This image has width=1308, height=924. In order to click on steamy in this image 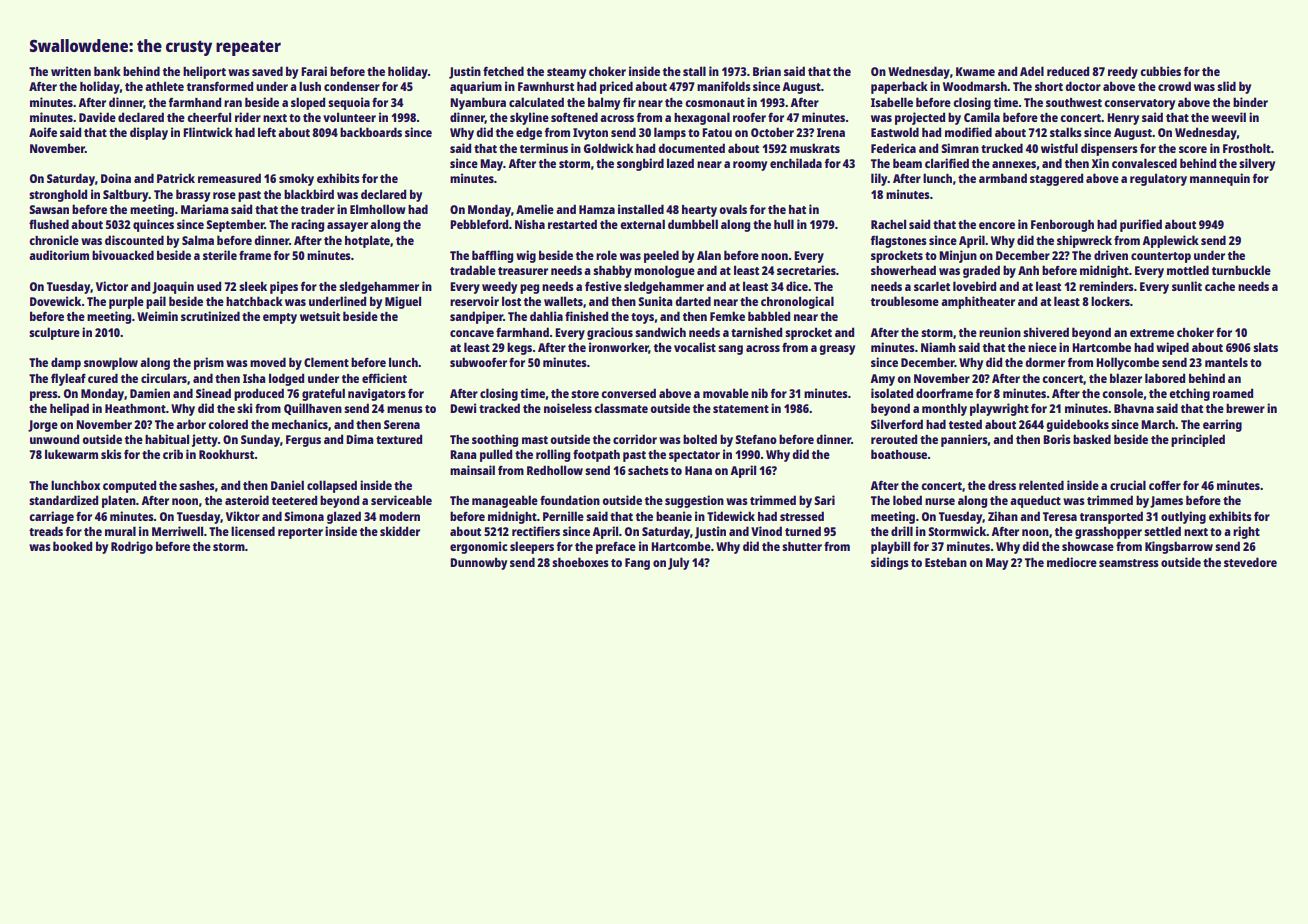, I will do `click(566, 73)`.
